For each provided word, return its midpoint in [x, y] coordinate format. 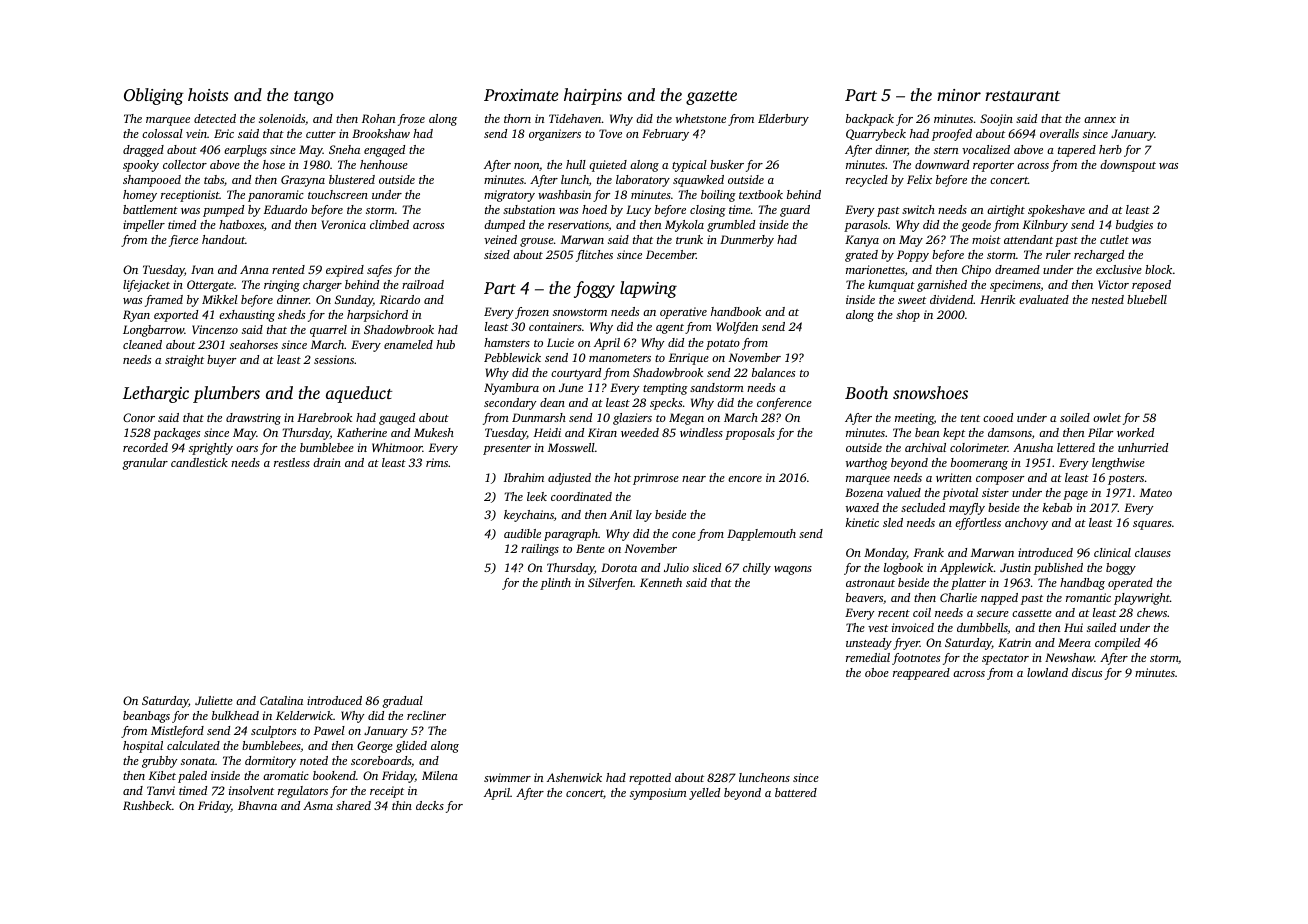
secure [993, 614]
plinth [555, 584]
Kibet [162, 775]
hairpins [593, 96]
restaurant [1022, 96]
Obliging [154, 96]
